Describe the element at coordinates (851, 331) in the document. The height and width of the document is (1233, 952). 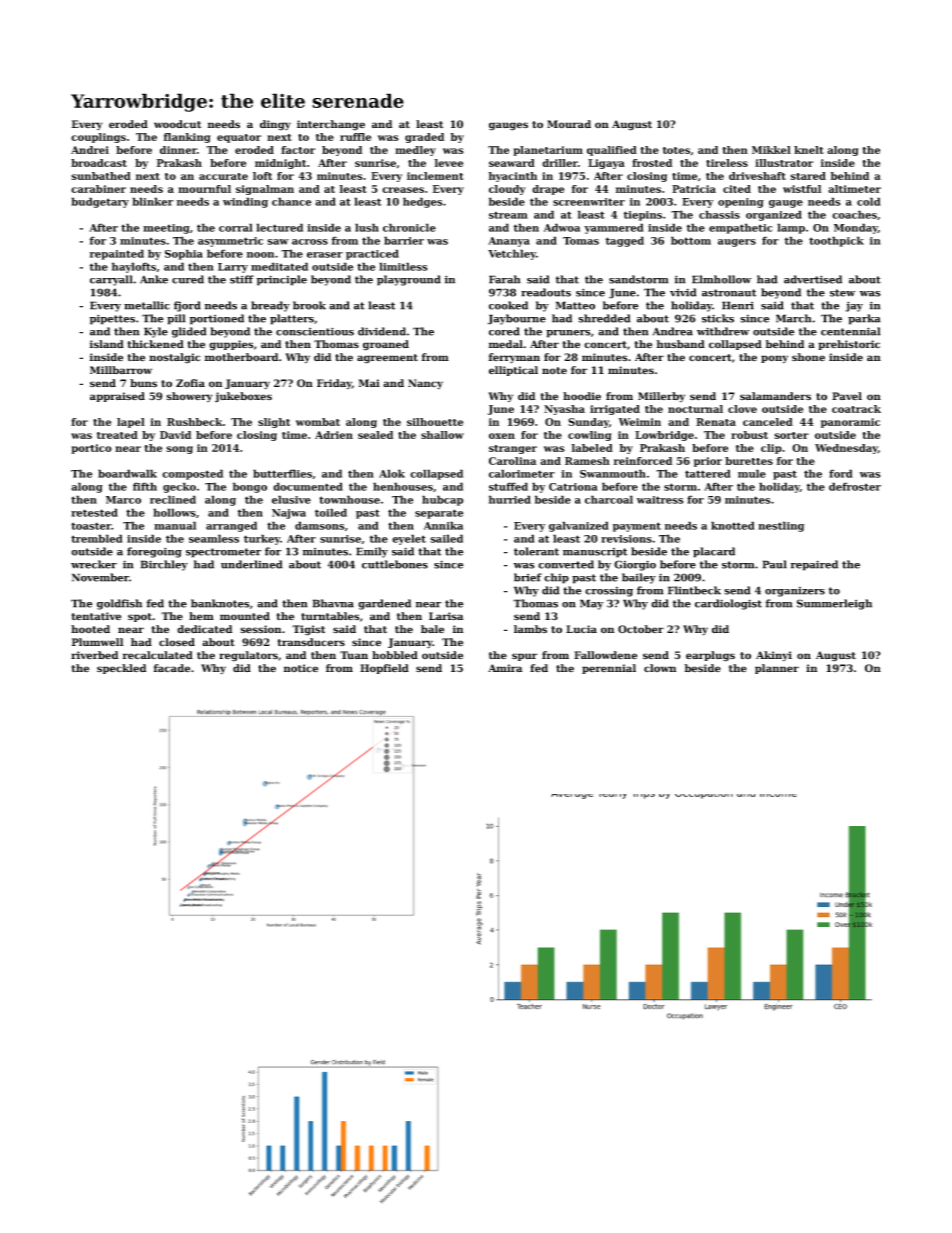
I see `centennial` at that location.
